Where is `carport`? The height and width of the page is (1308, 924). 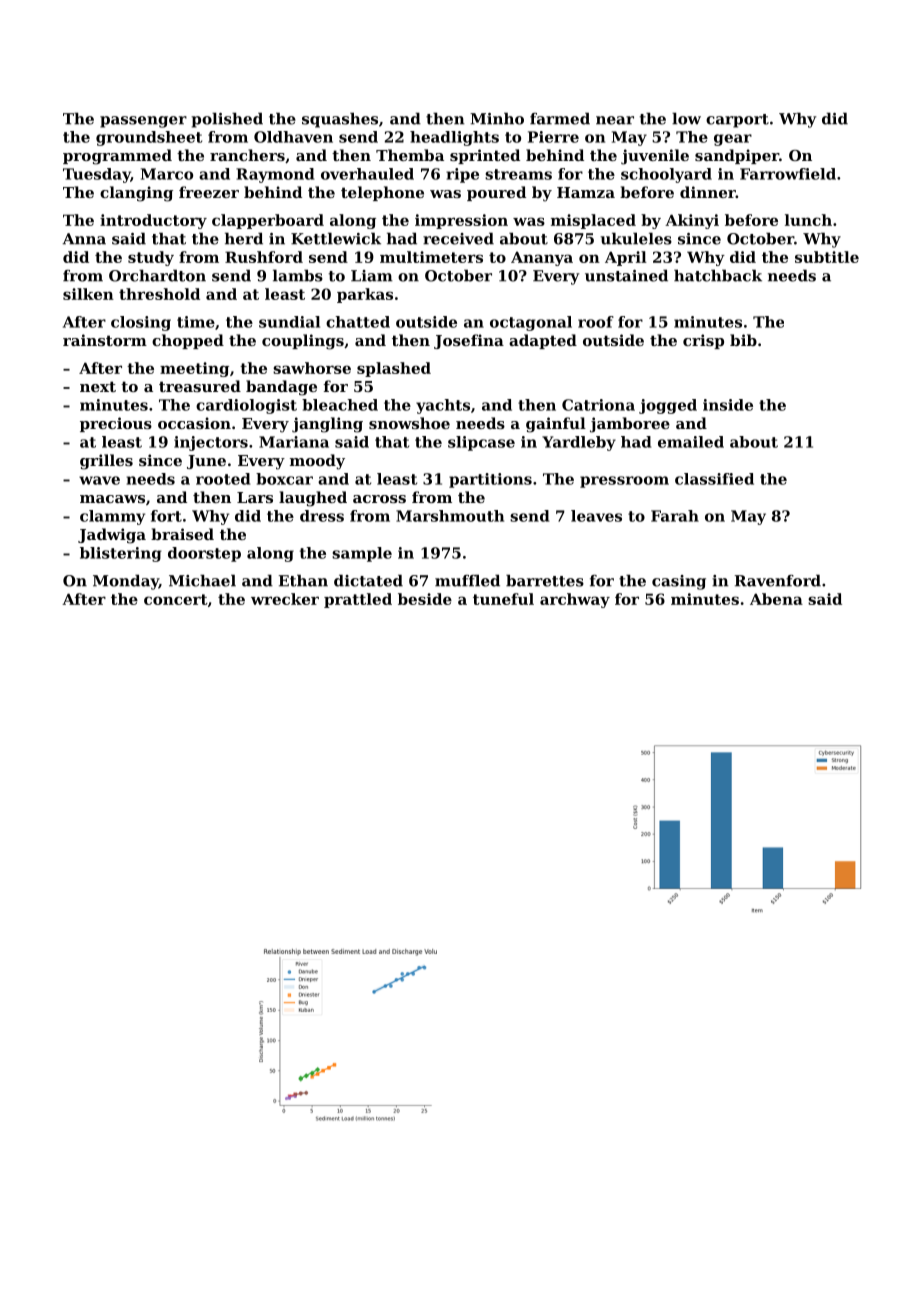
carport is located at coordinates (737, 121).
